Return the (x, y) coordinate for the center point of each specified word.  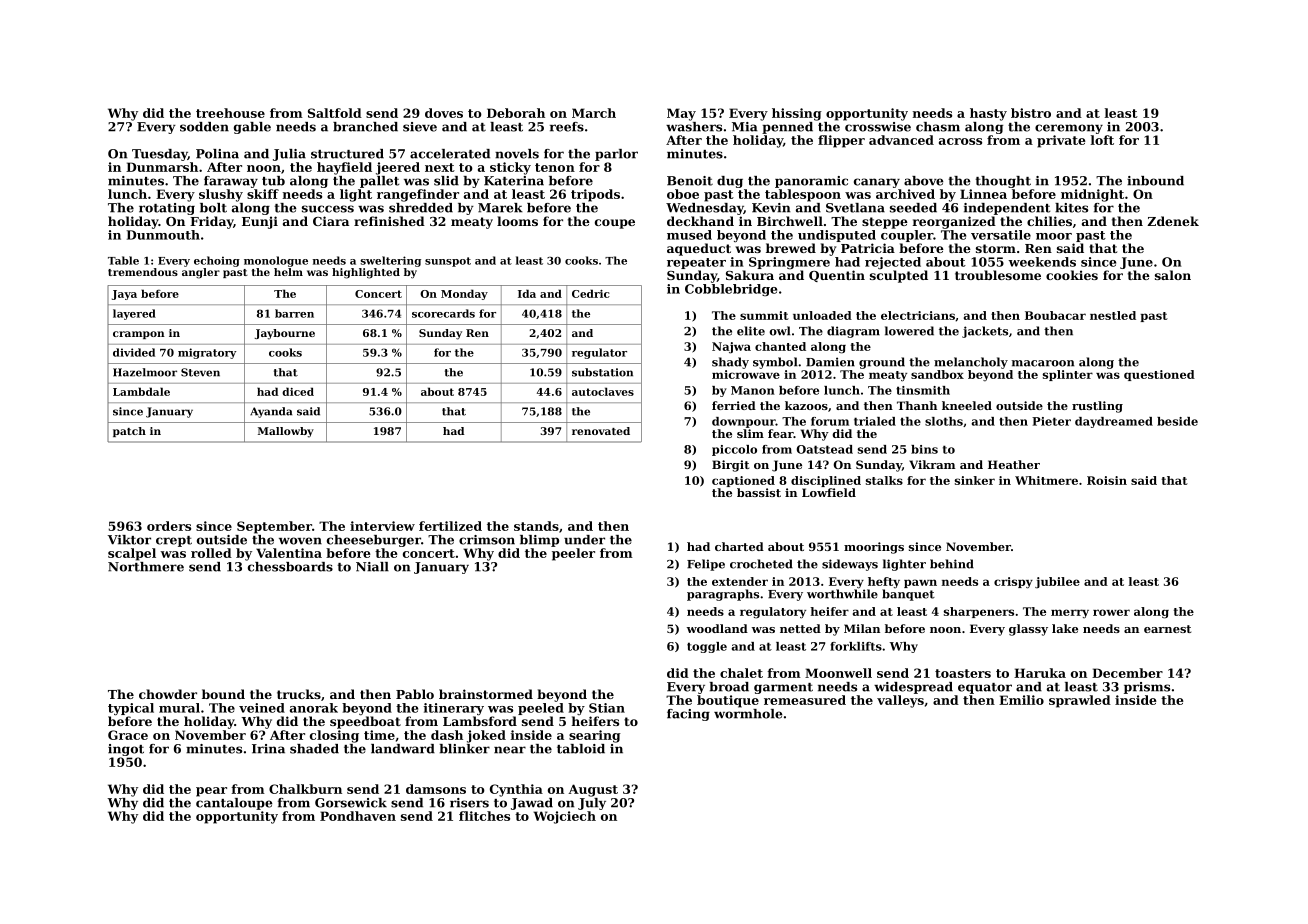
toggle (707, 647)
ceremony (1069, 129)
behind (952, 564)
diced (298, 391)
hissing (797, 114)
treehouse (230, 113)
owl (779, 331)
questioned (1159, 375)
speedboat (365, 722)
